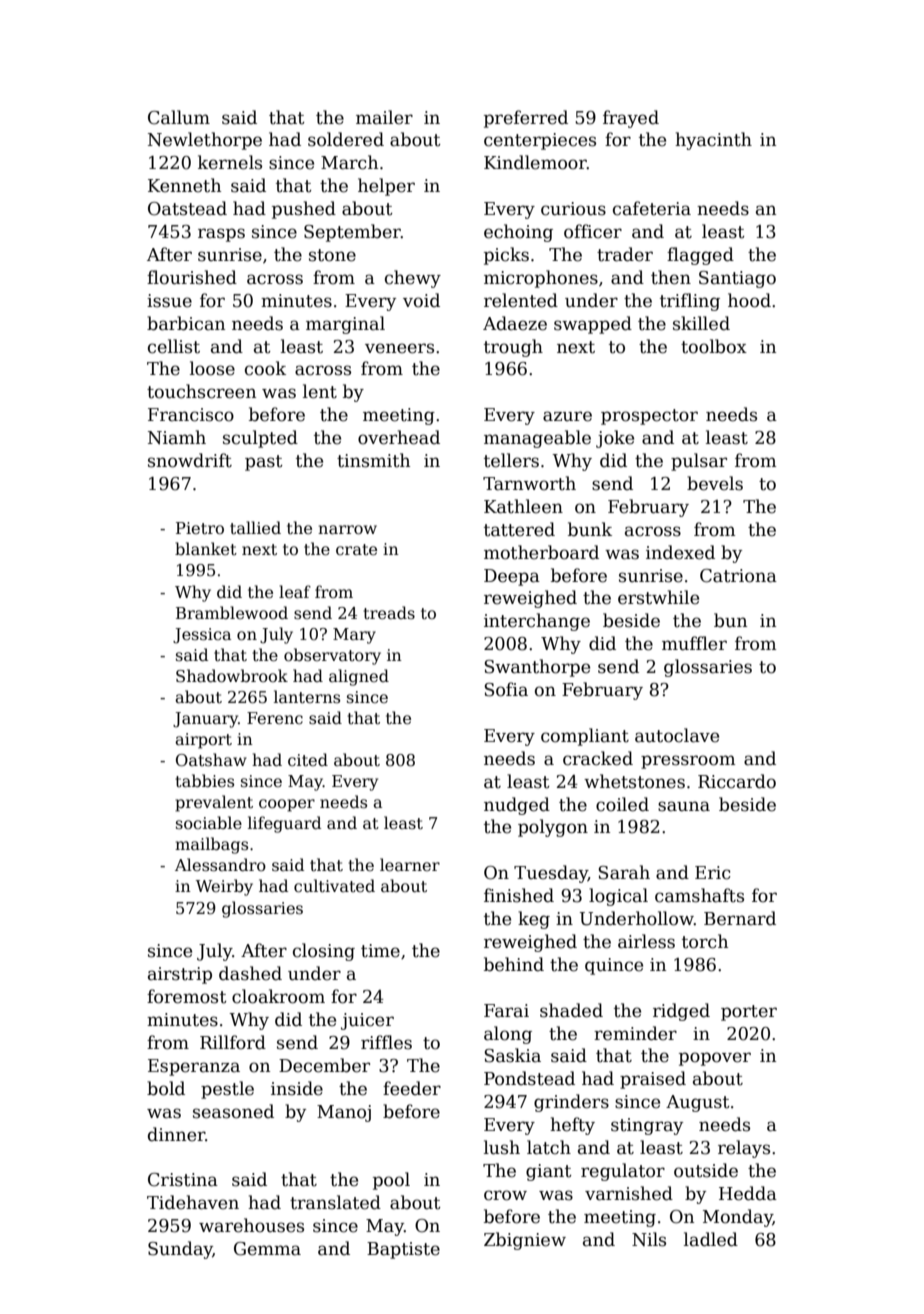 This screenshot has width=924, height=1314. I want to click on airstrip, so click(180, 975).
